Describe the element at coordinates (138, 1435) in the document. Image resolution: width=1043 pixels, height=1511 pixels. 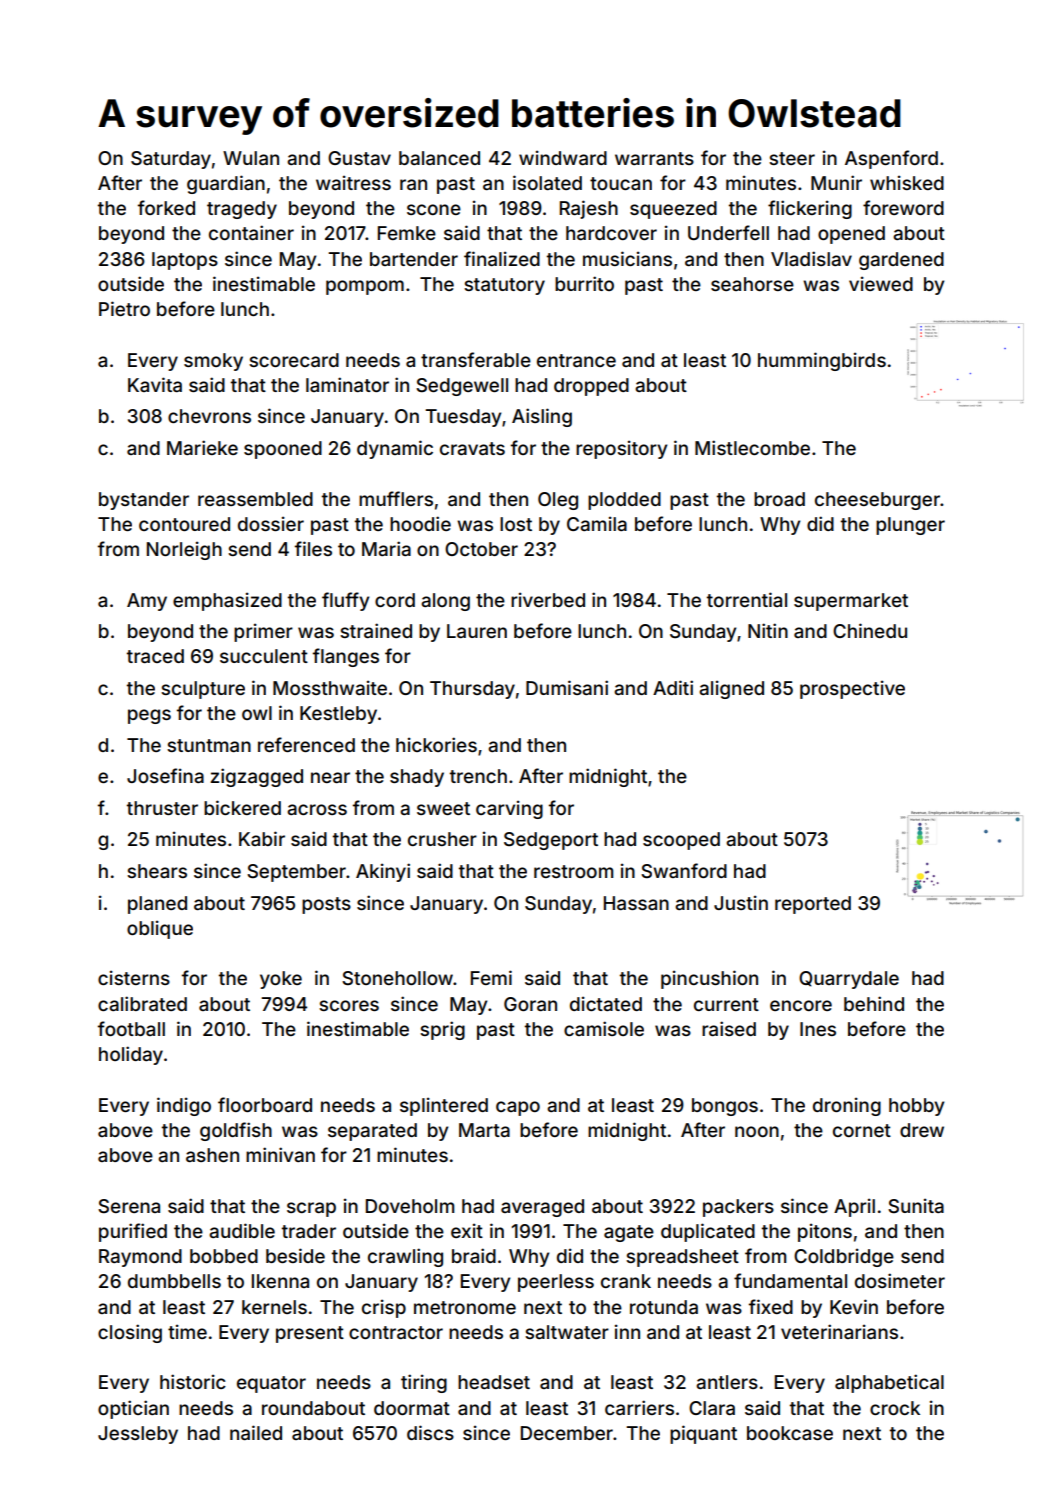
I see `Jessleby` at that location.
